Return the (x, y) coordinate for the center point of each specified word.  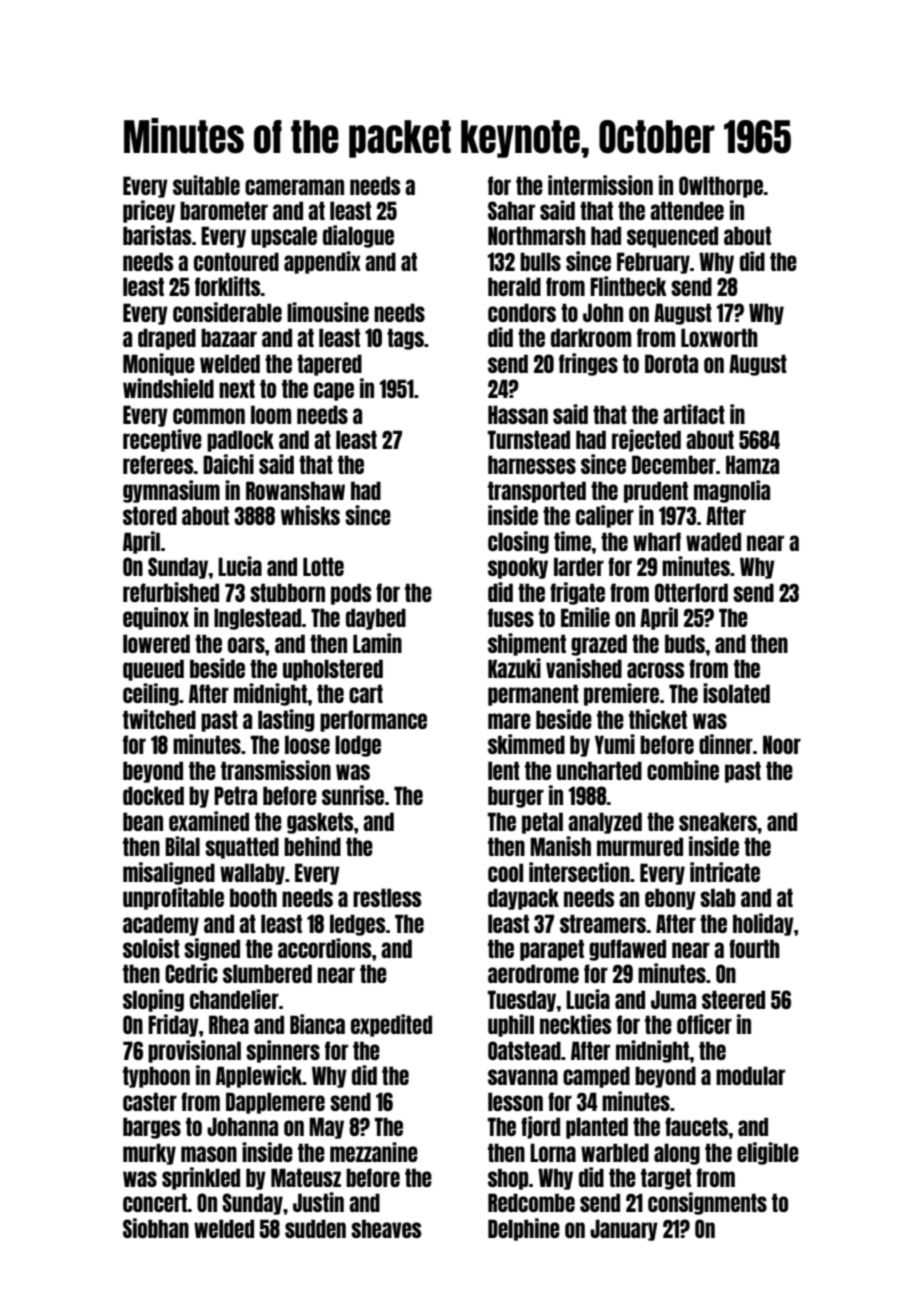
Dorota (671, 363)
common (209, 416)
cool (505, 872)
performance (373, 721)
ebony (670, 899)
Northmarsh (537, 235)
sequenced (672, 237)
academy (161, 925)
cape (334, 391)
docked (153, 795)
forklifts (228, 286)
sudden (315, 1228)
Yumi (615, 744)
